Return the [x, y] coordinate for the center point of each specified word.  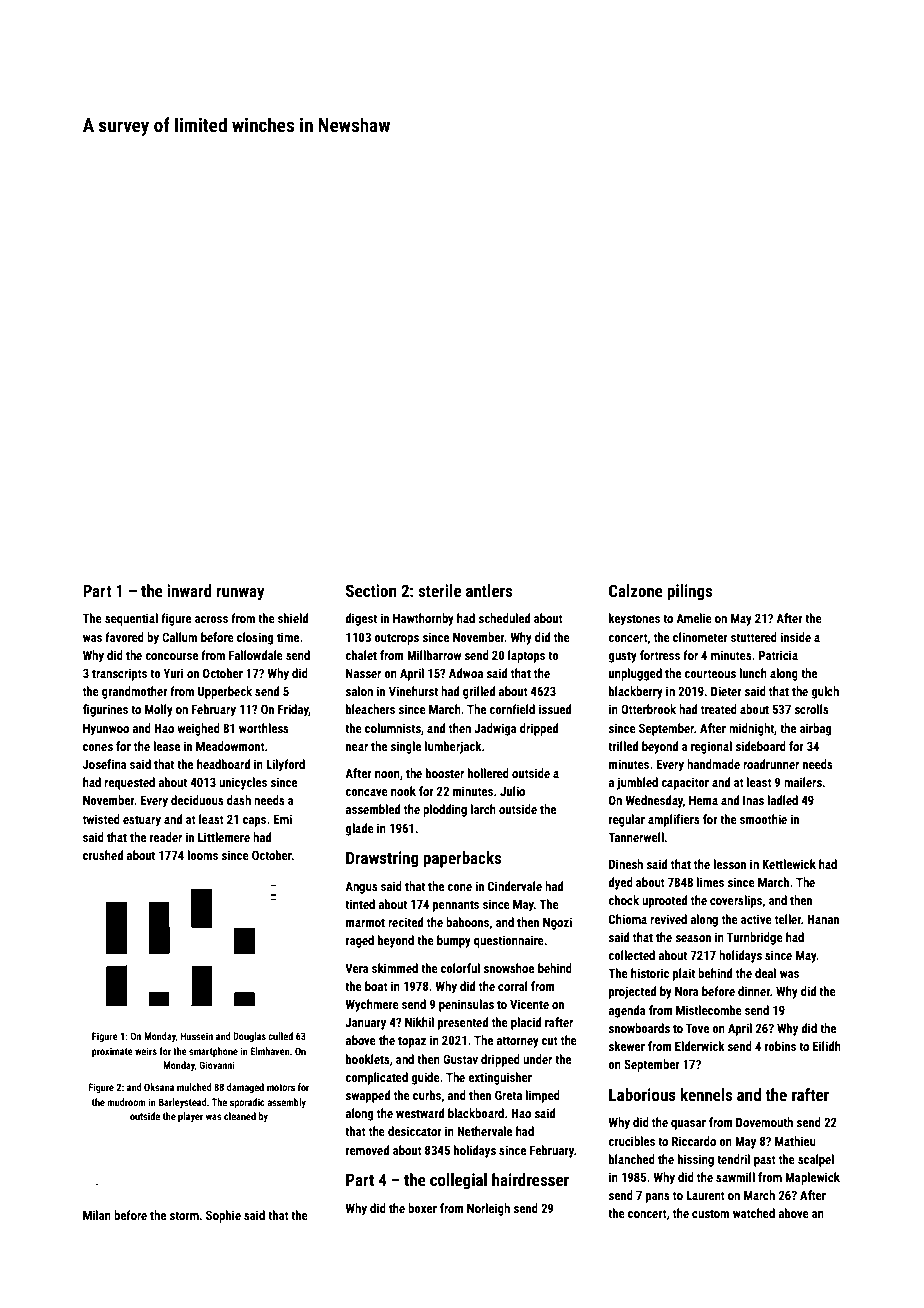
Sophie [223, 1216]
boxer [422, 1208]
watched [754, 1213]
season [693, 938]
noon [387, 774]
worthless [264, 728]
